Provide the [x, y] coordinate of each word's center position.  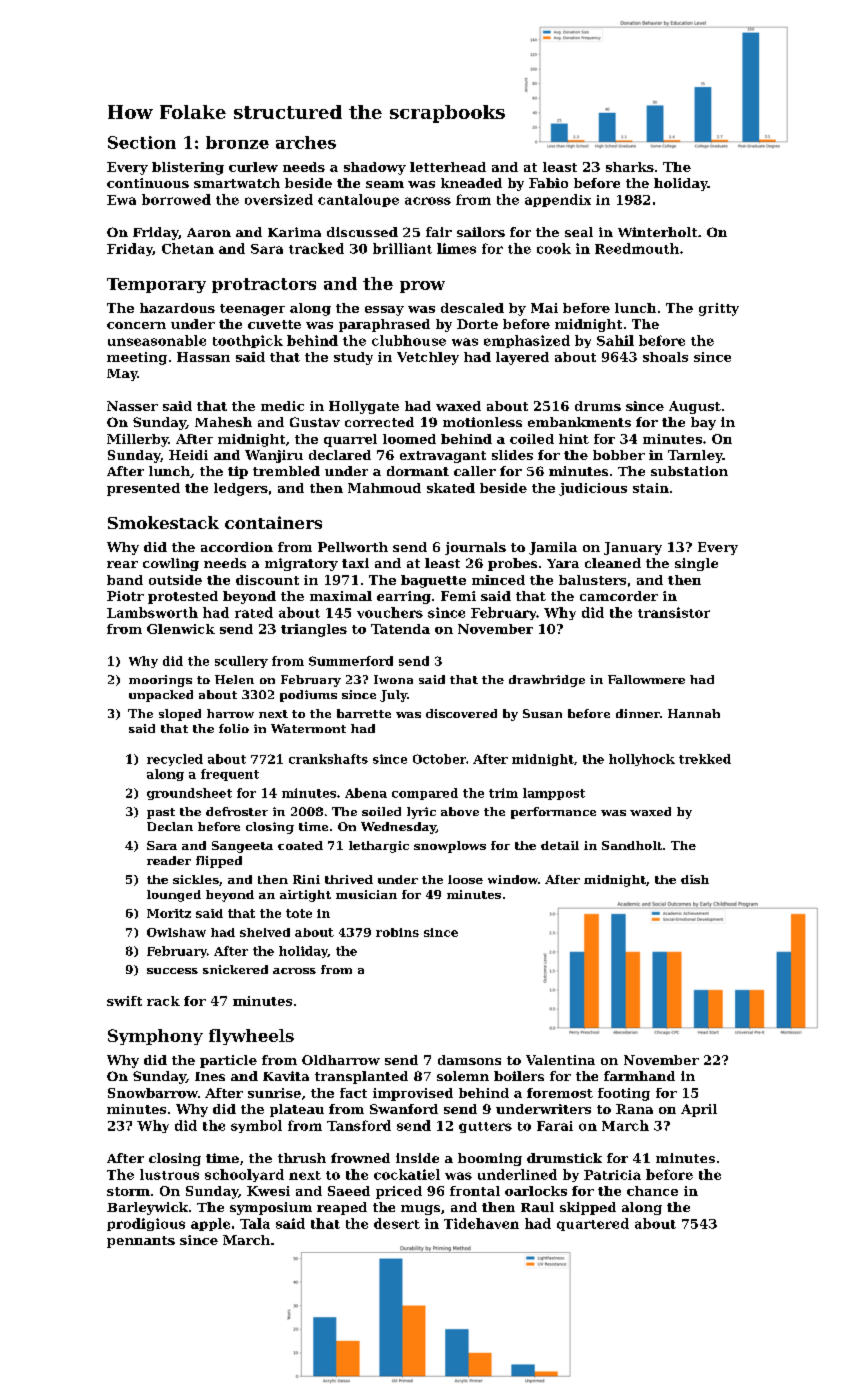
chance [652, 1191]
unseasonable [157, 340]
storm [128, 1191]
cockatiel [407, 1174]
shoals [665, 357]
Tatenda [400, 629]
